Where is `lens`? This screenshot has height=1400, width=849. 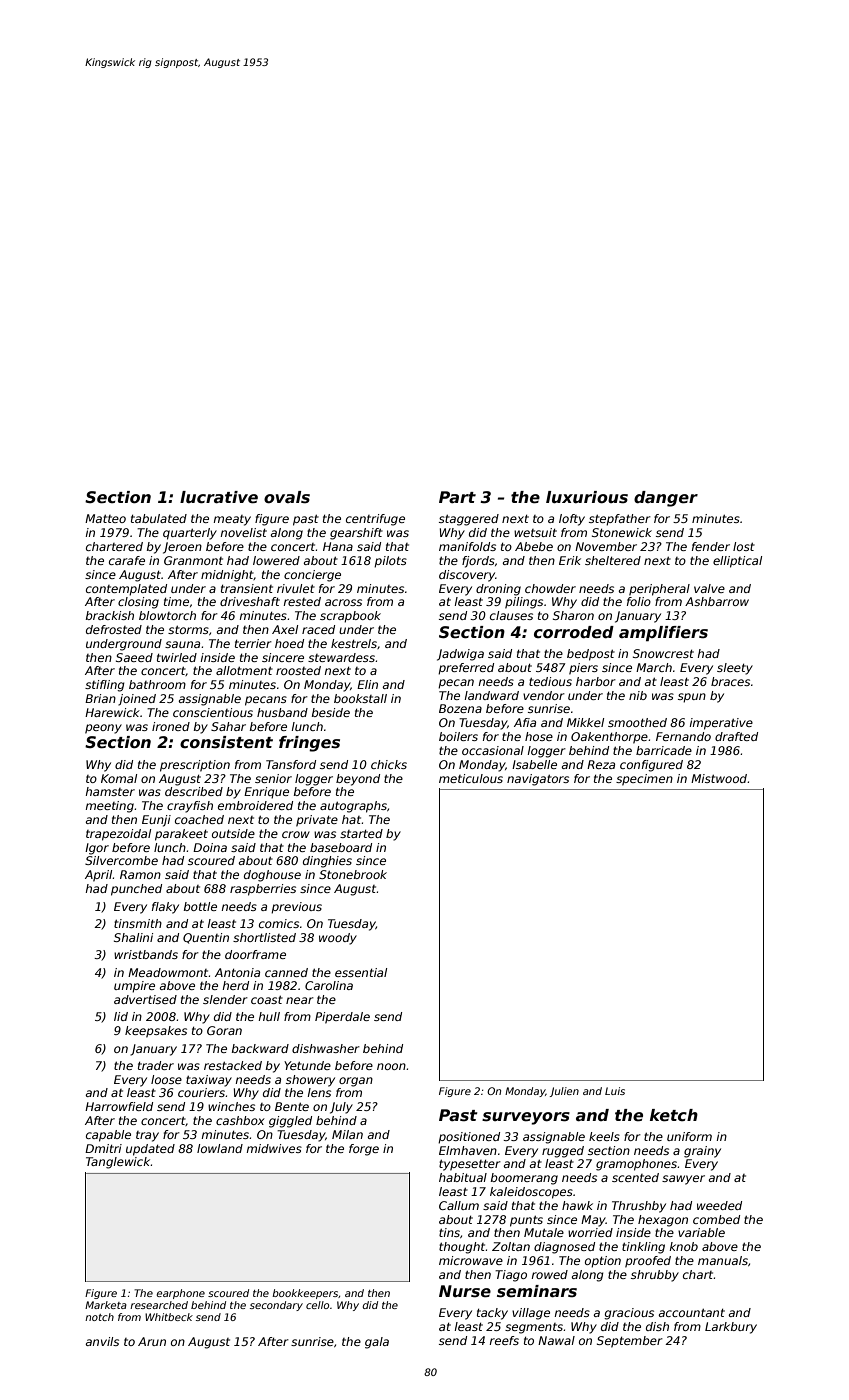
lens is located at coordinates (319, 1092).
